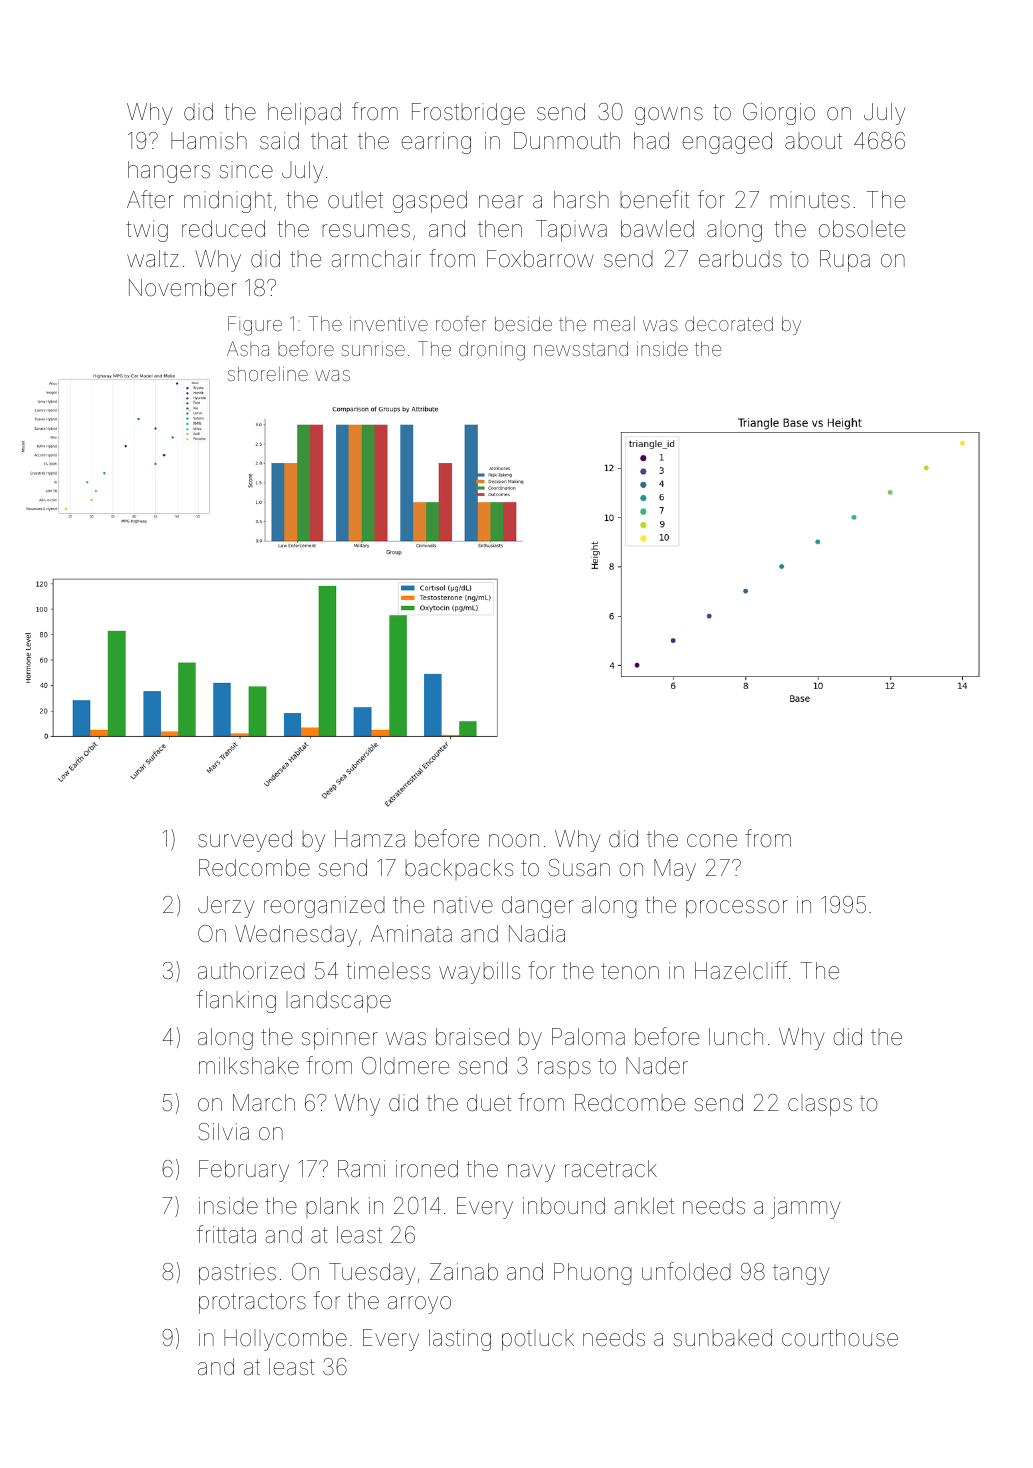 This screenshot has width=1033, height=1468. I want to click on earring, so click(436, 143).
